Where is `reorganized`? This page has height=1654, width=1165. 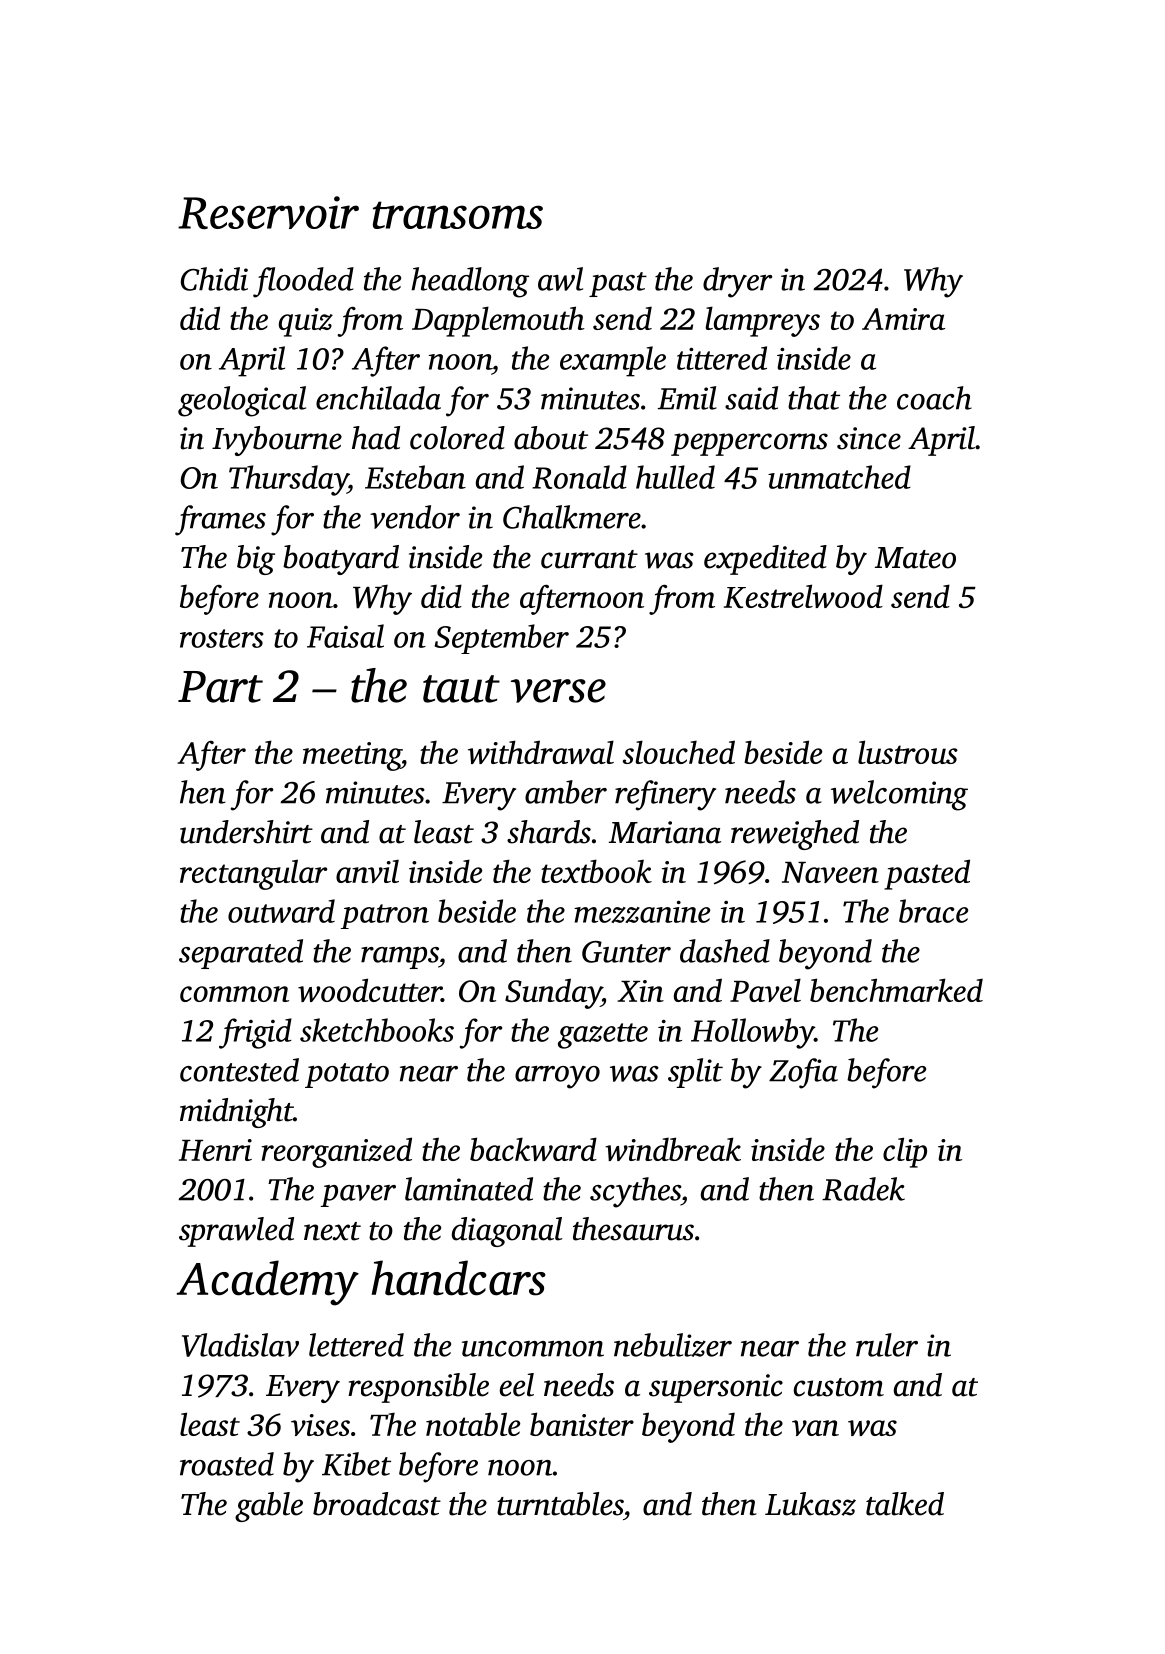
reorganized is located at coordinates (336, 1152).
